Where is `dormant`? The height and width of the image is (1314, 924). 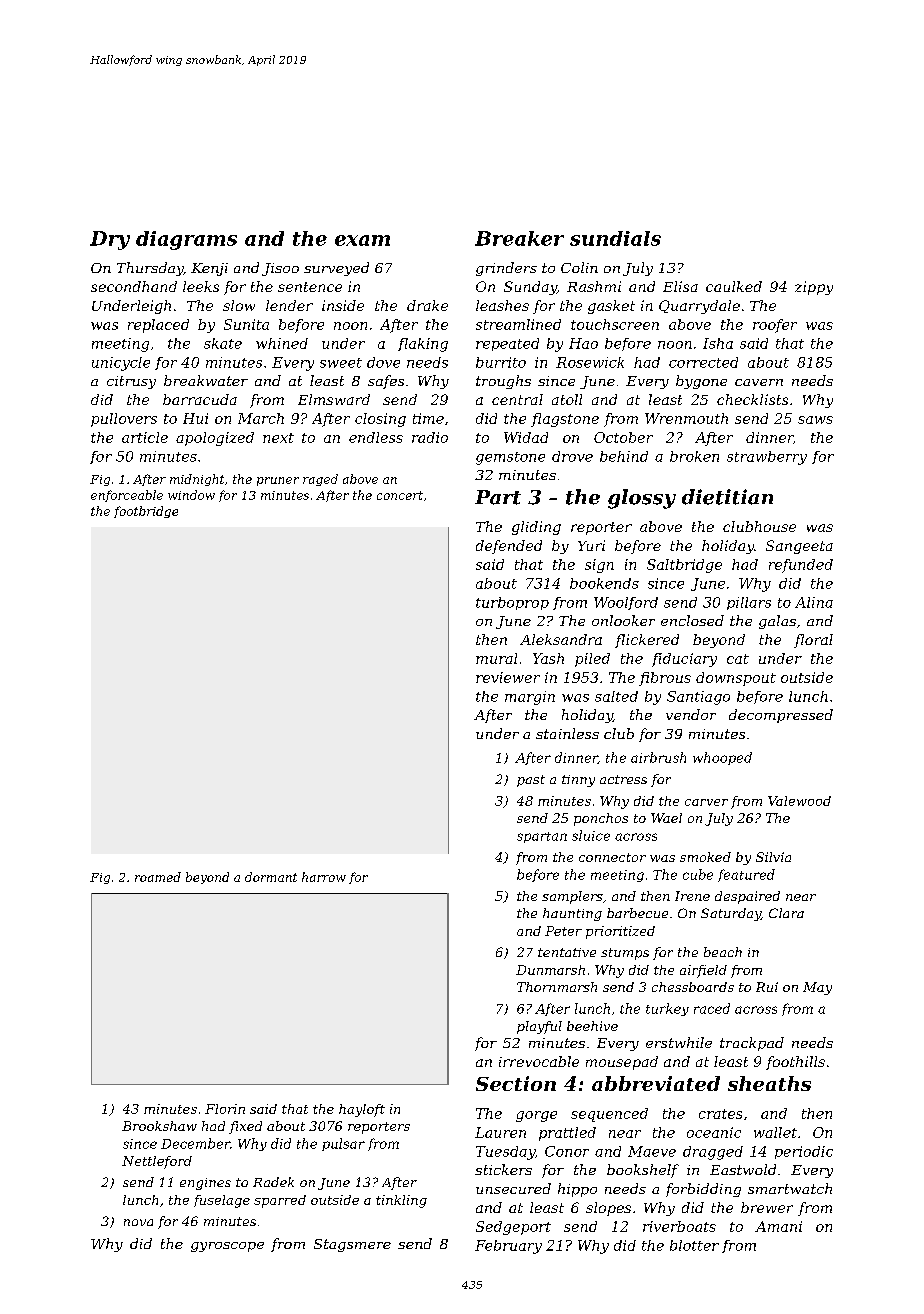 dormant is located at coordinates (271, 877).
